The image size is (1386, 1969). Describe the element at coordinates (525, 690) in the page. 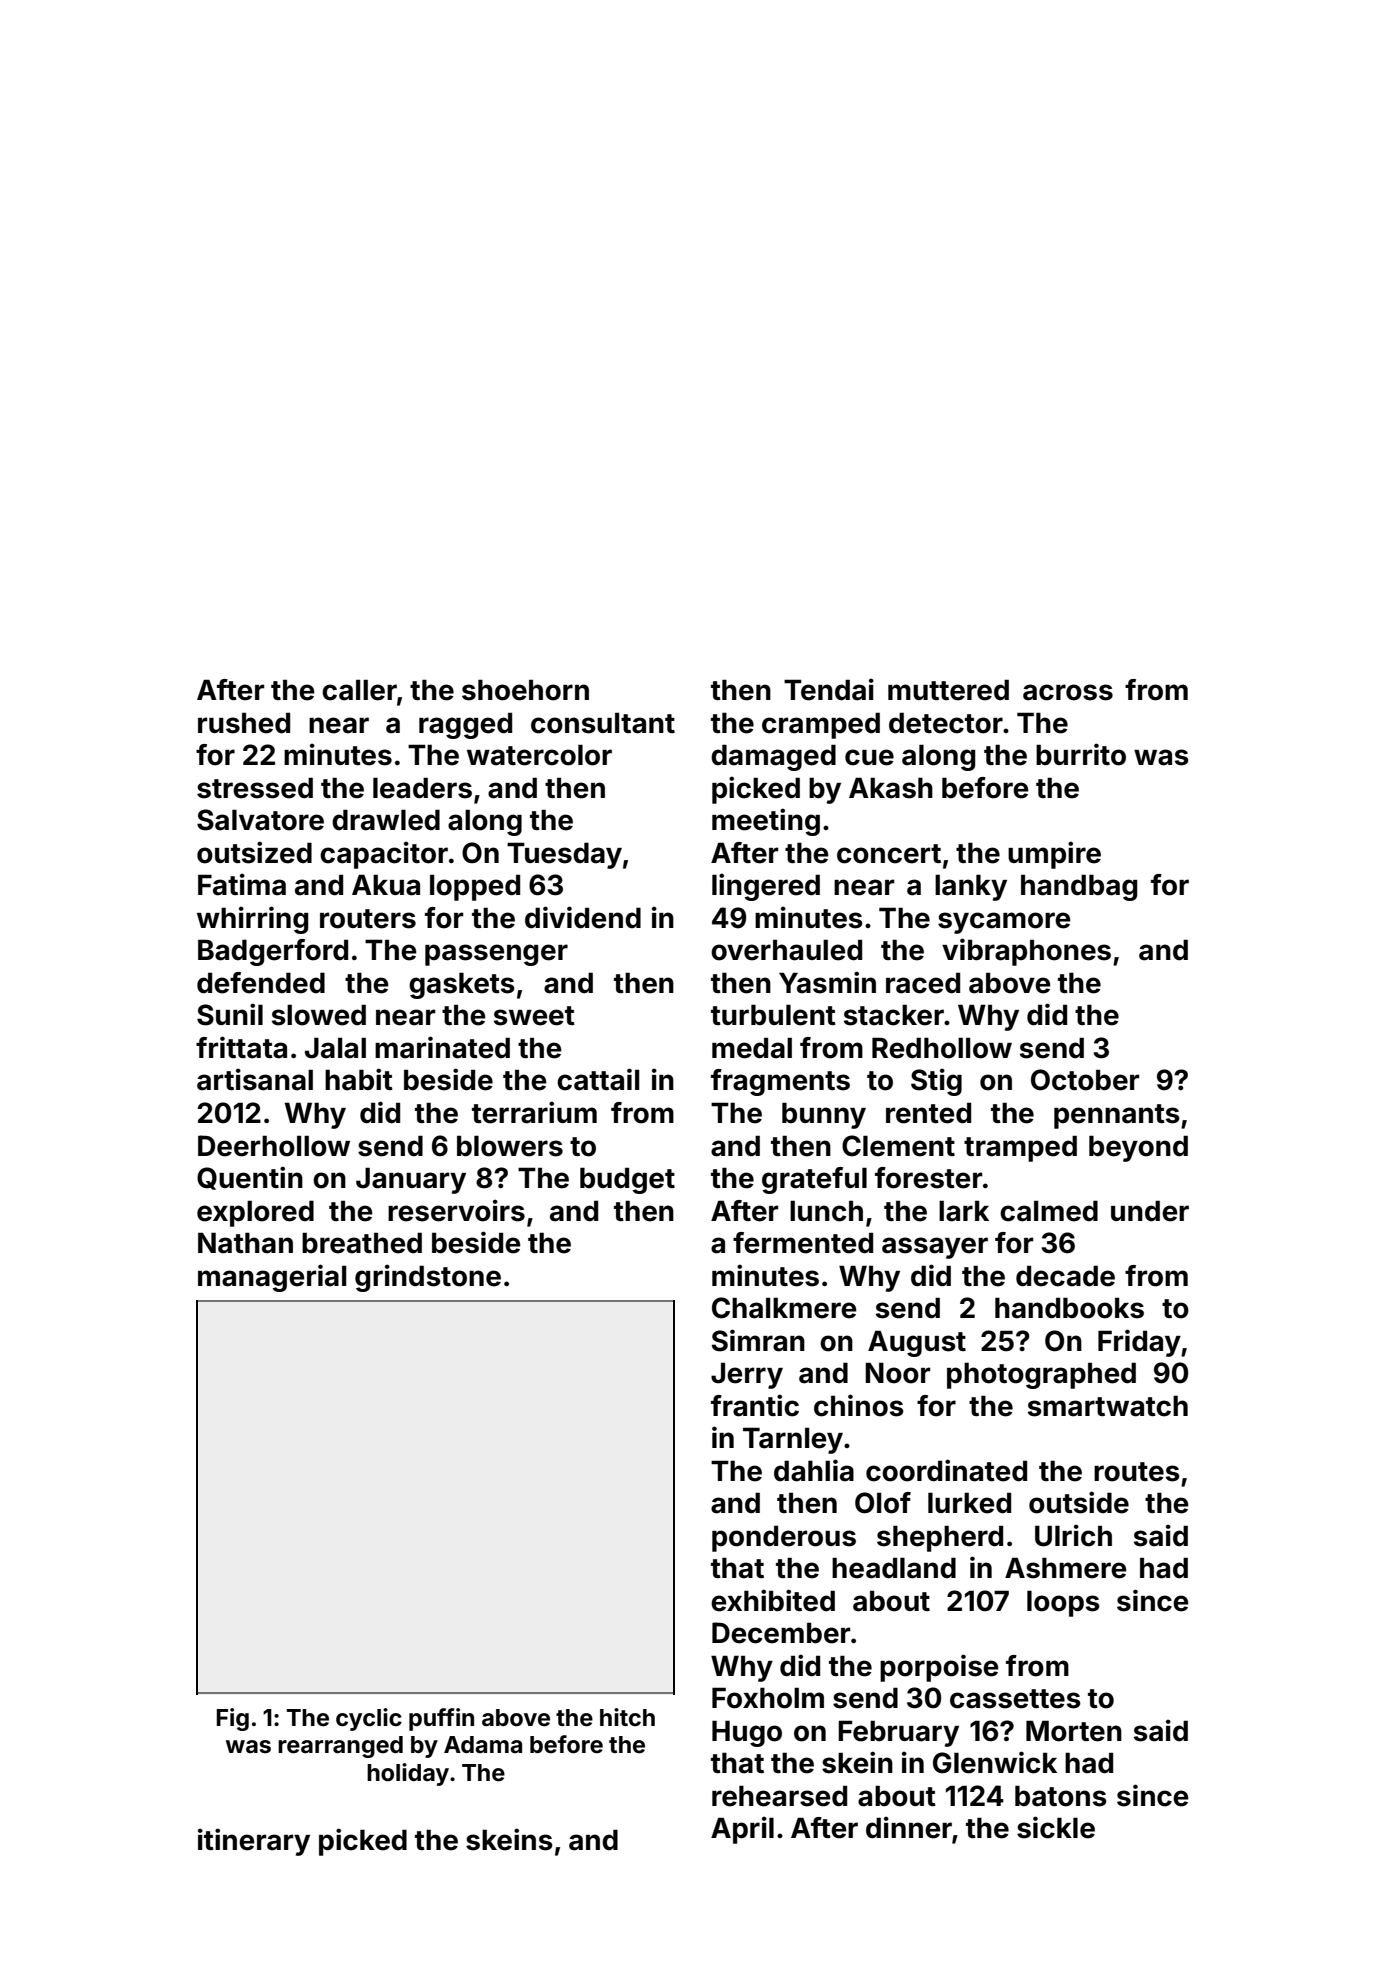

I see `shoehorn` at that location.
